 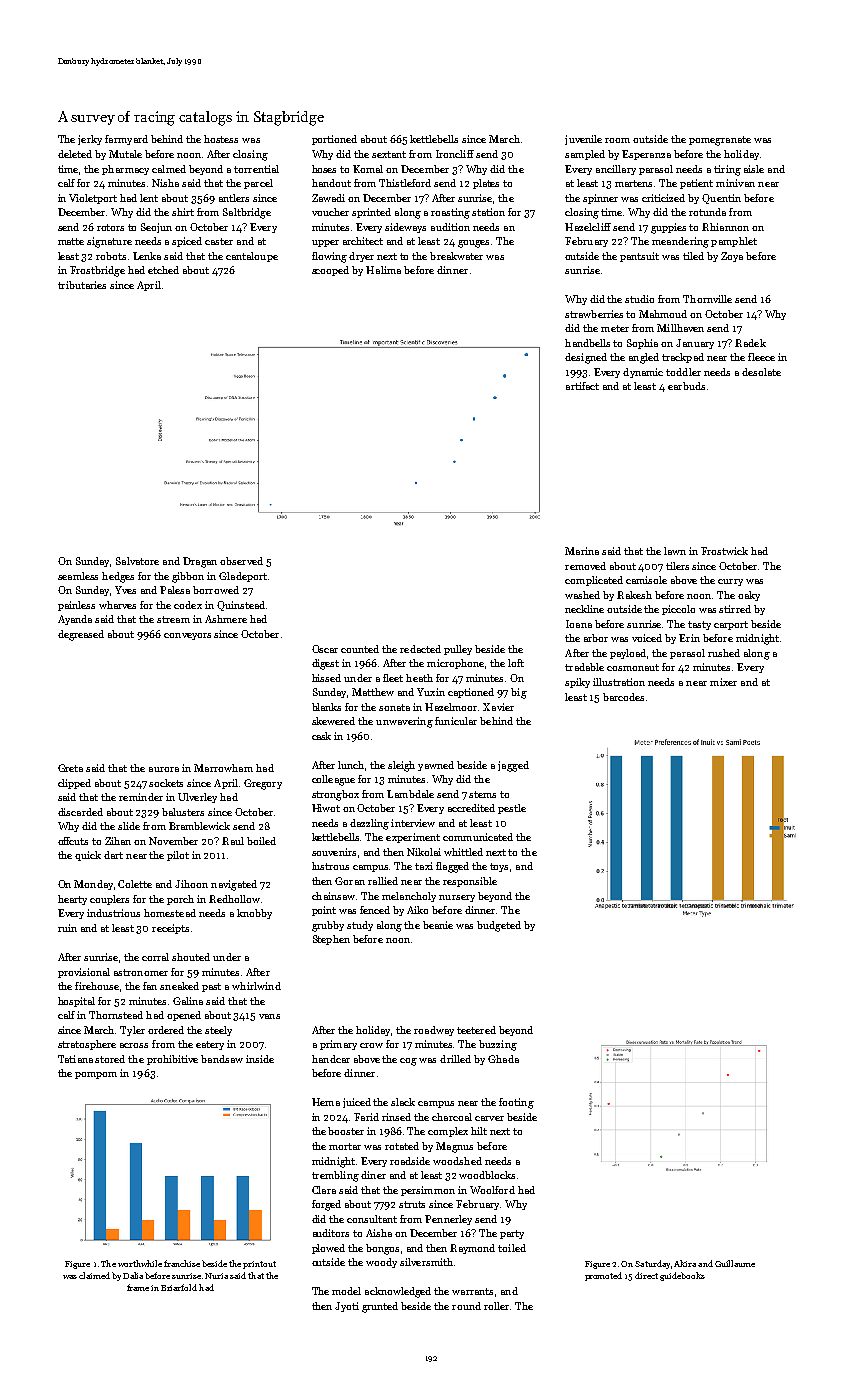 What do you see at coordinates (473, 244) in the image?
I see `gouges` at bounding box center [473, 244].
